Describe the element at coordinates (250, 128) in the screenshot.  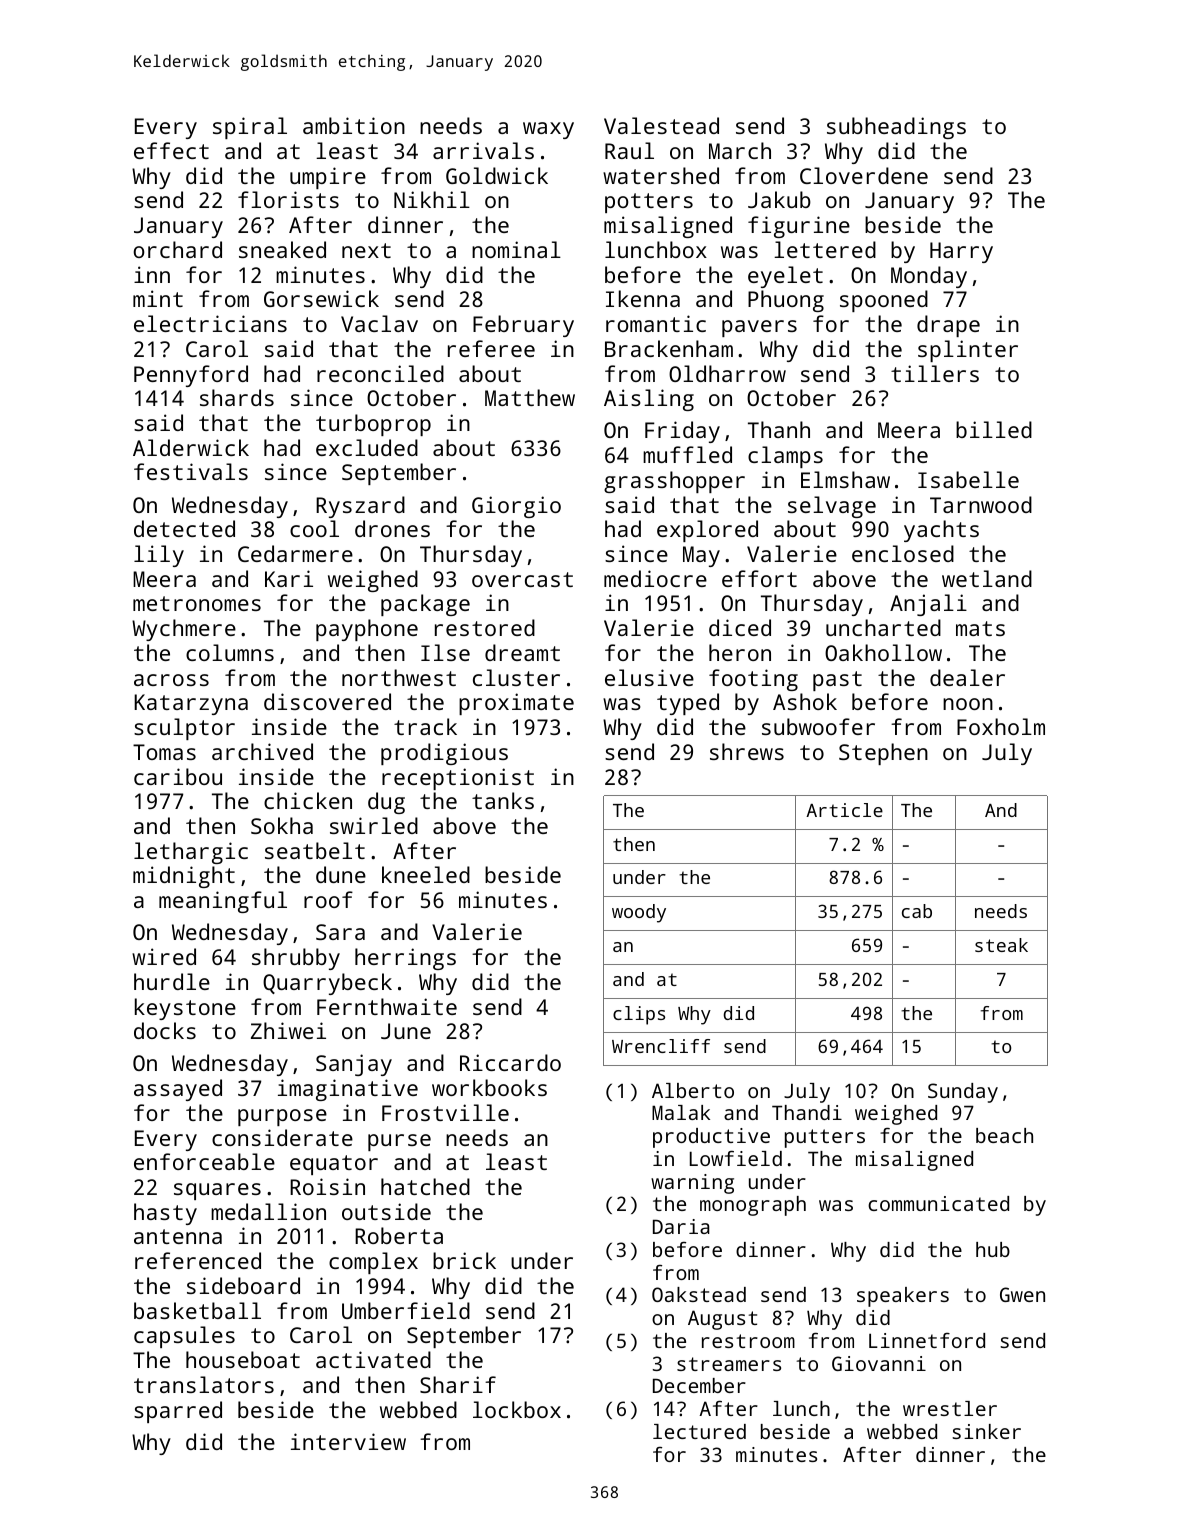
I see `spiral` at that location.
